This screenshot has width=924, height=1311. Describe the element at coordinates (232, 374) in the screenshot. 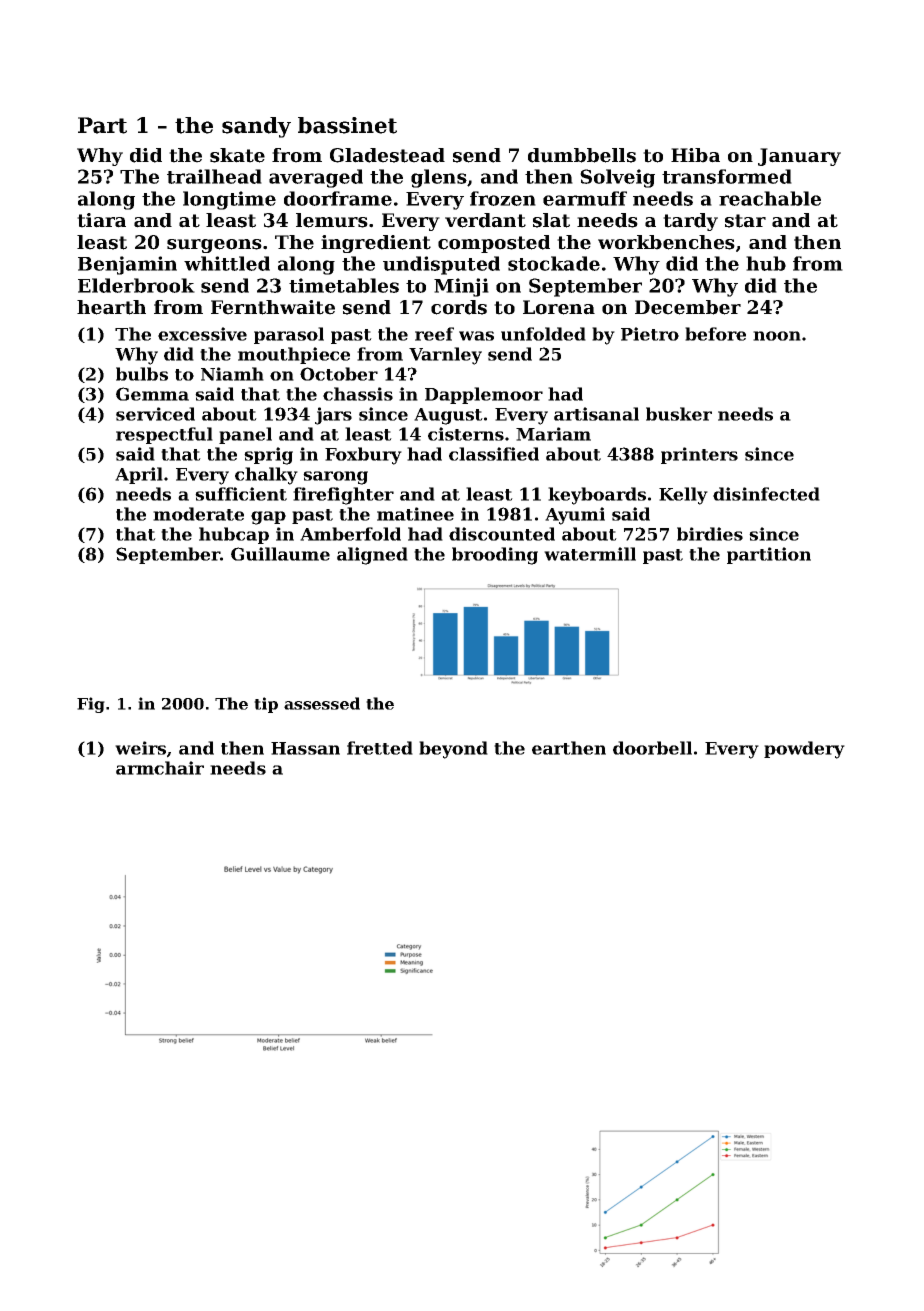

I see `Niamh` at that location.
